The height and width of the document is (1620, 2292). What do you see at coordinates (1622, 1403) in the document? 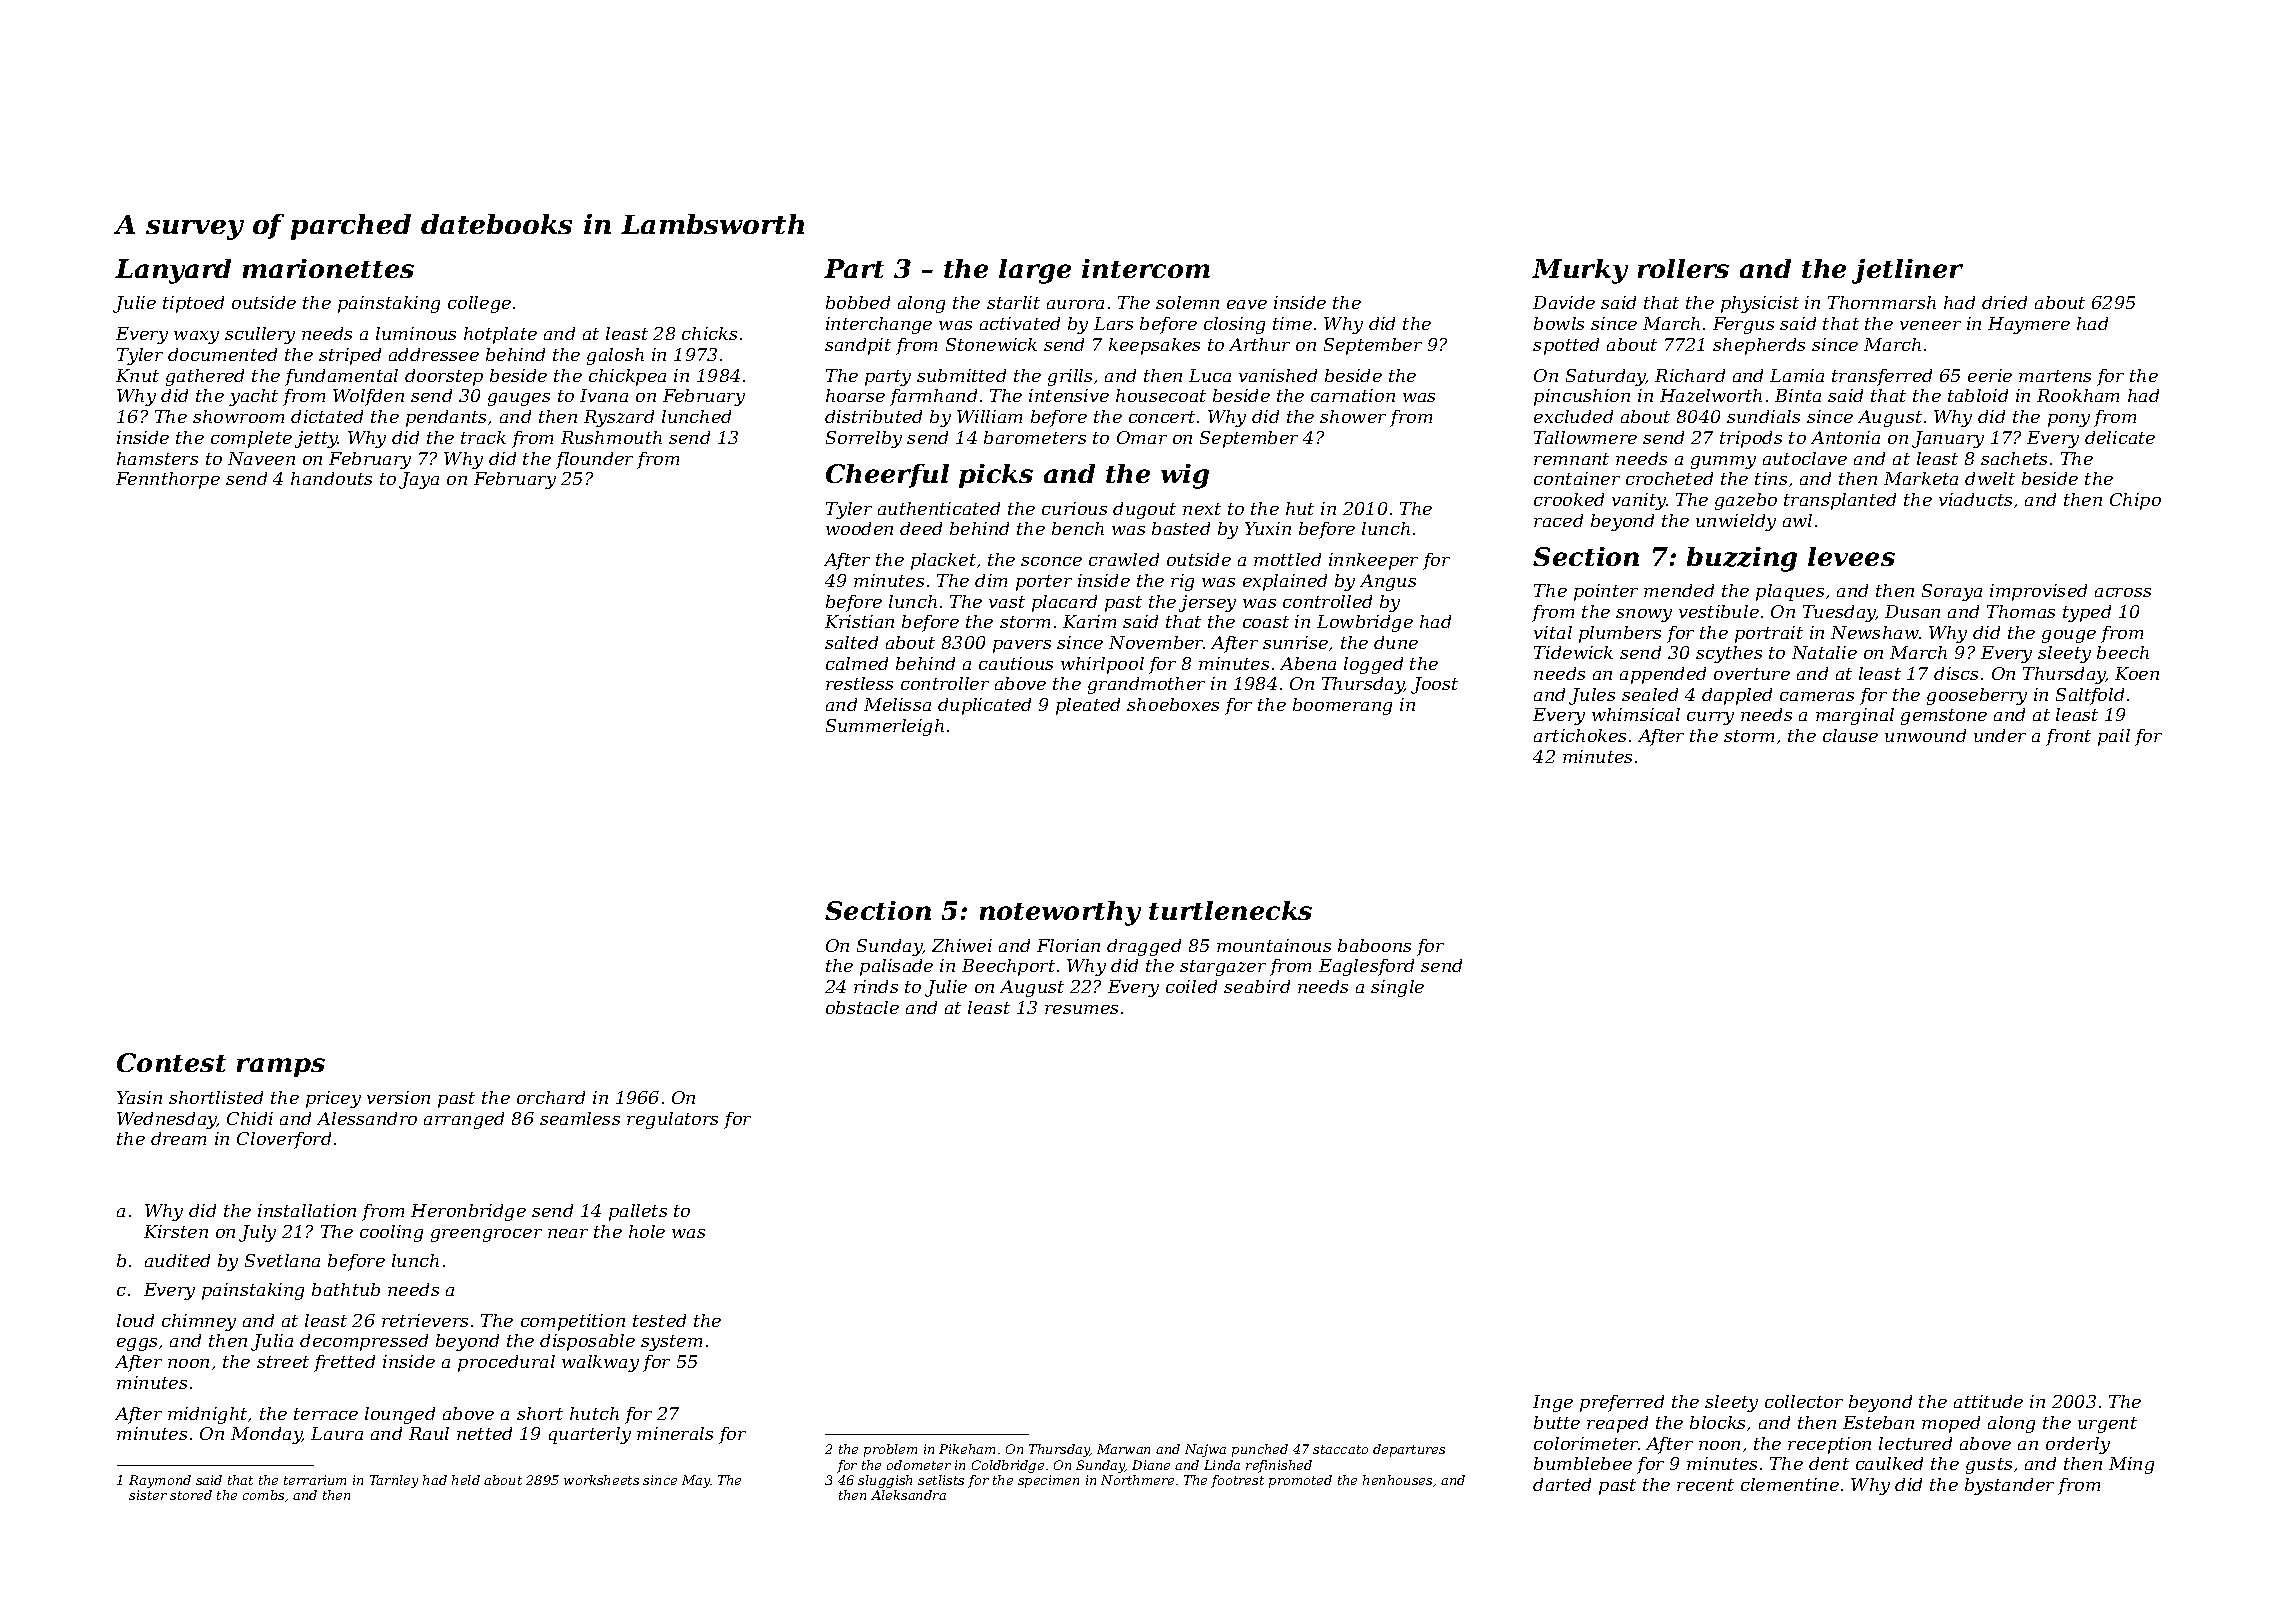
I see `preferred` at bounding box center [1622, 1403].
